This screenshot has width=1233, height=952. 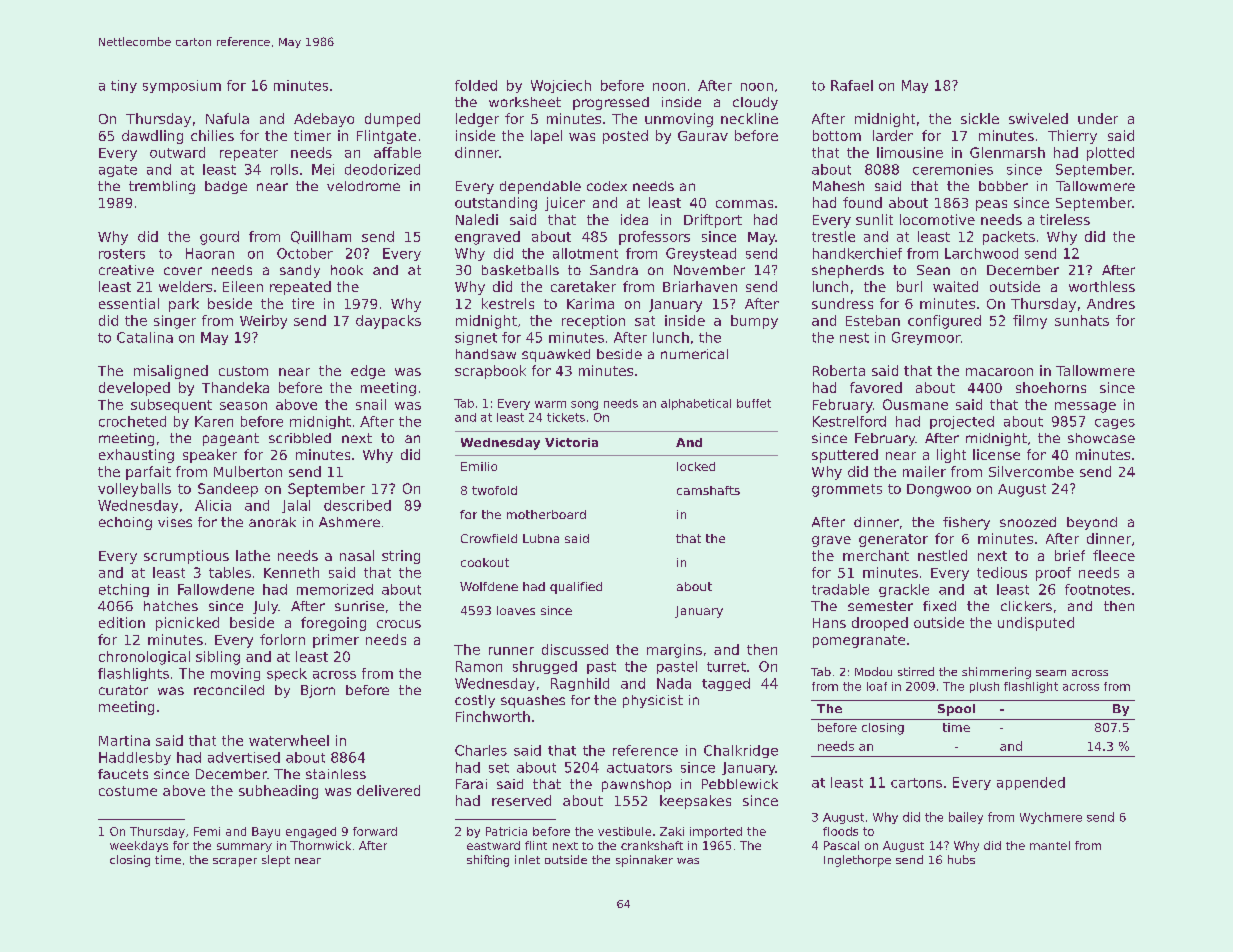 What do you see at coordinates (359, 606) in the screenshot?
I see `sunrise` at bounding box center [359, 606].
